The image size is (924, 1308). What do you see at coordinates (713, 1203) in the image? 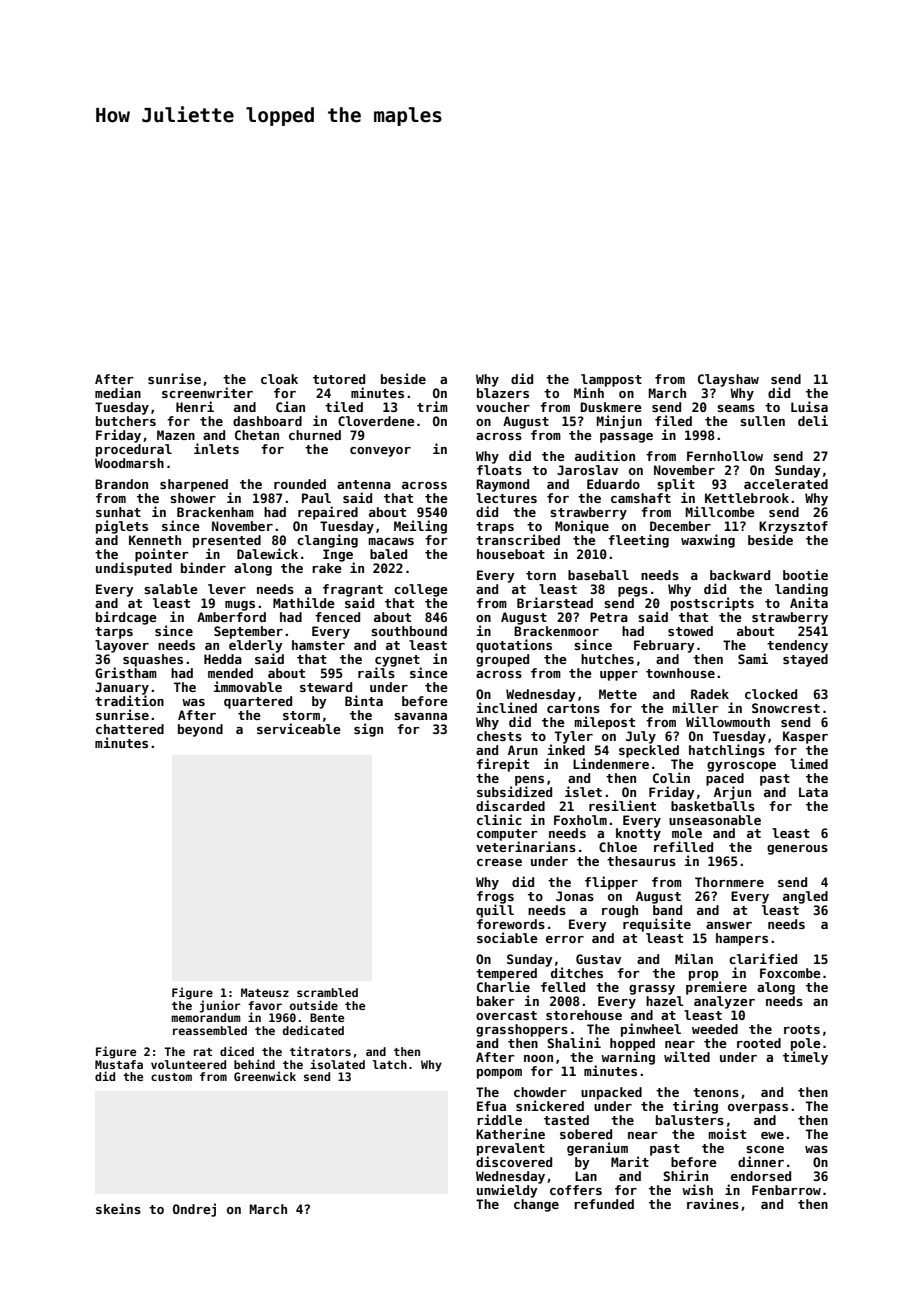
I see `ravines` at bounding box center [713, 1203].
